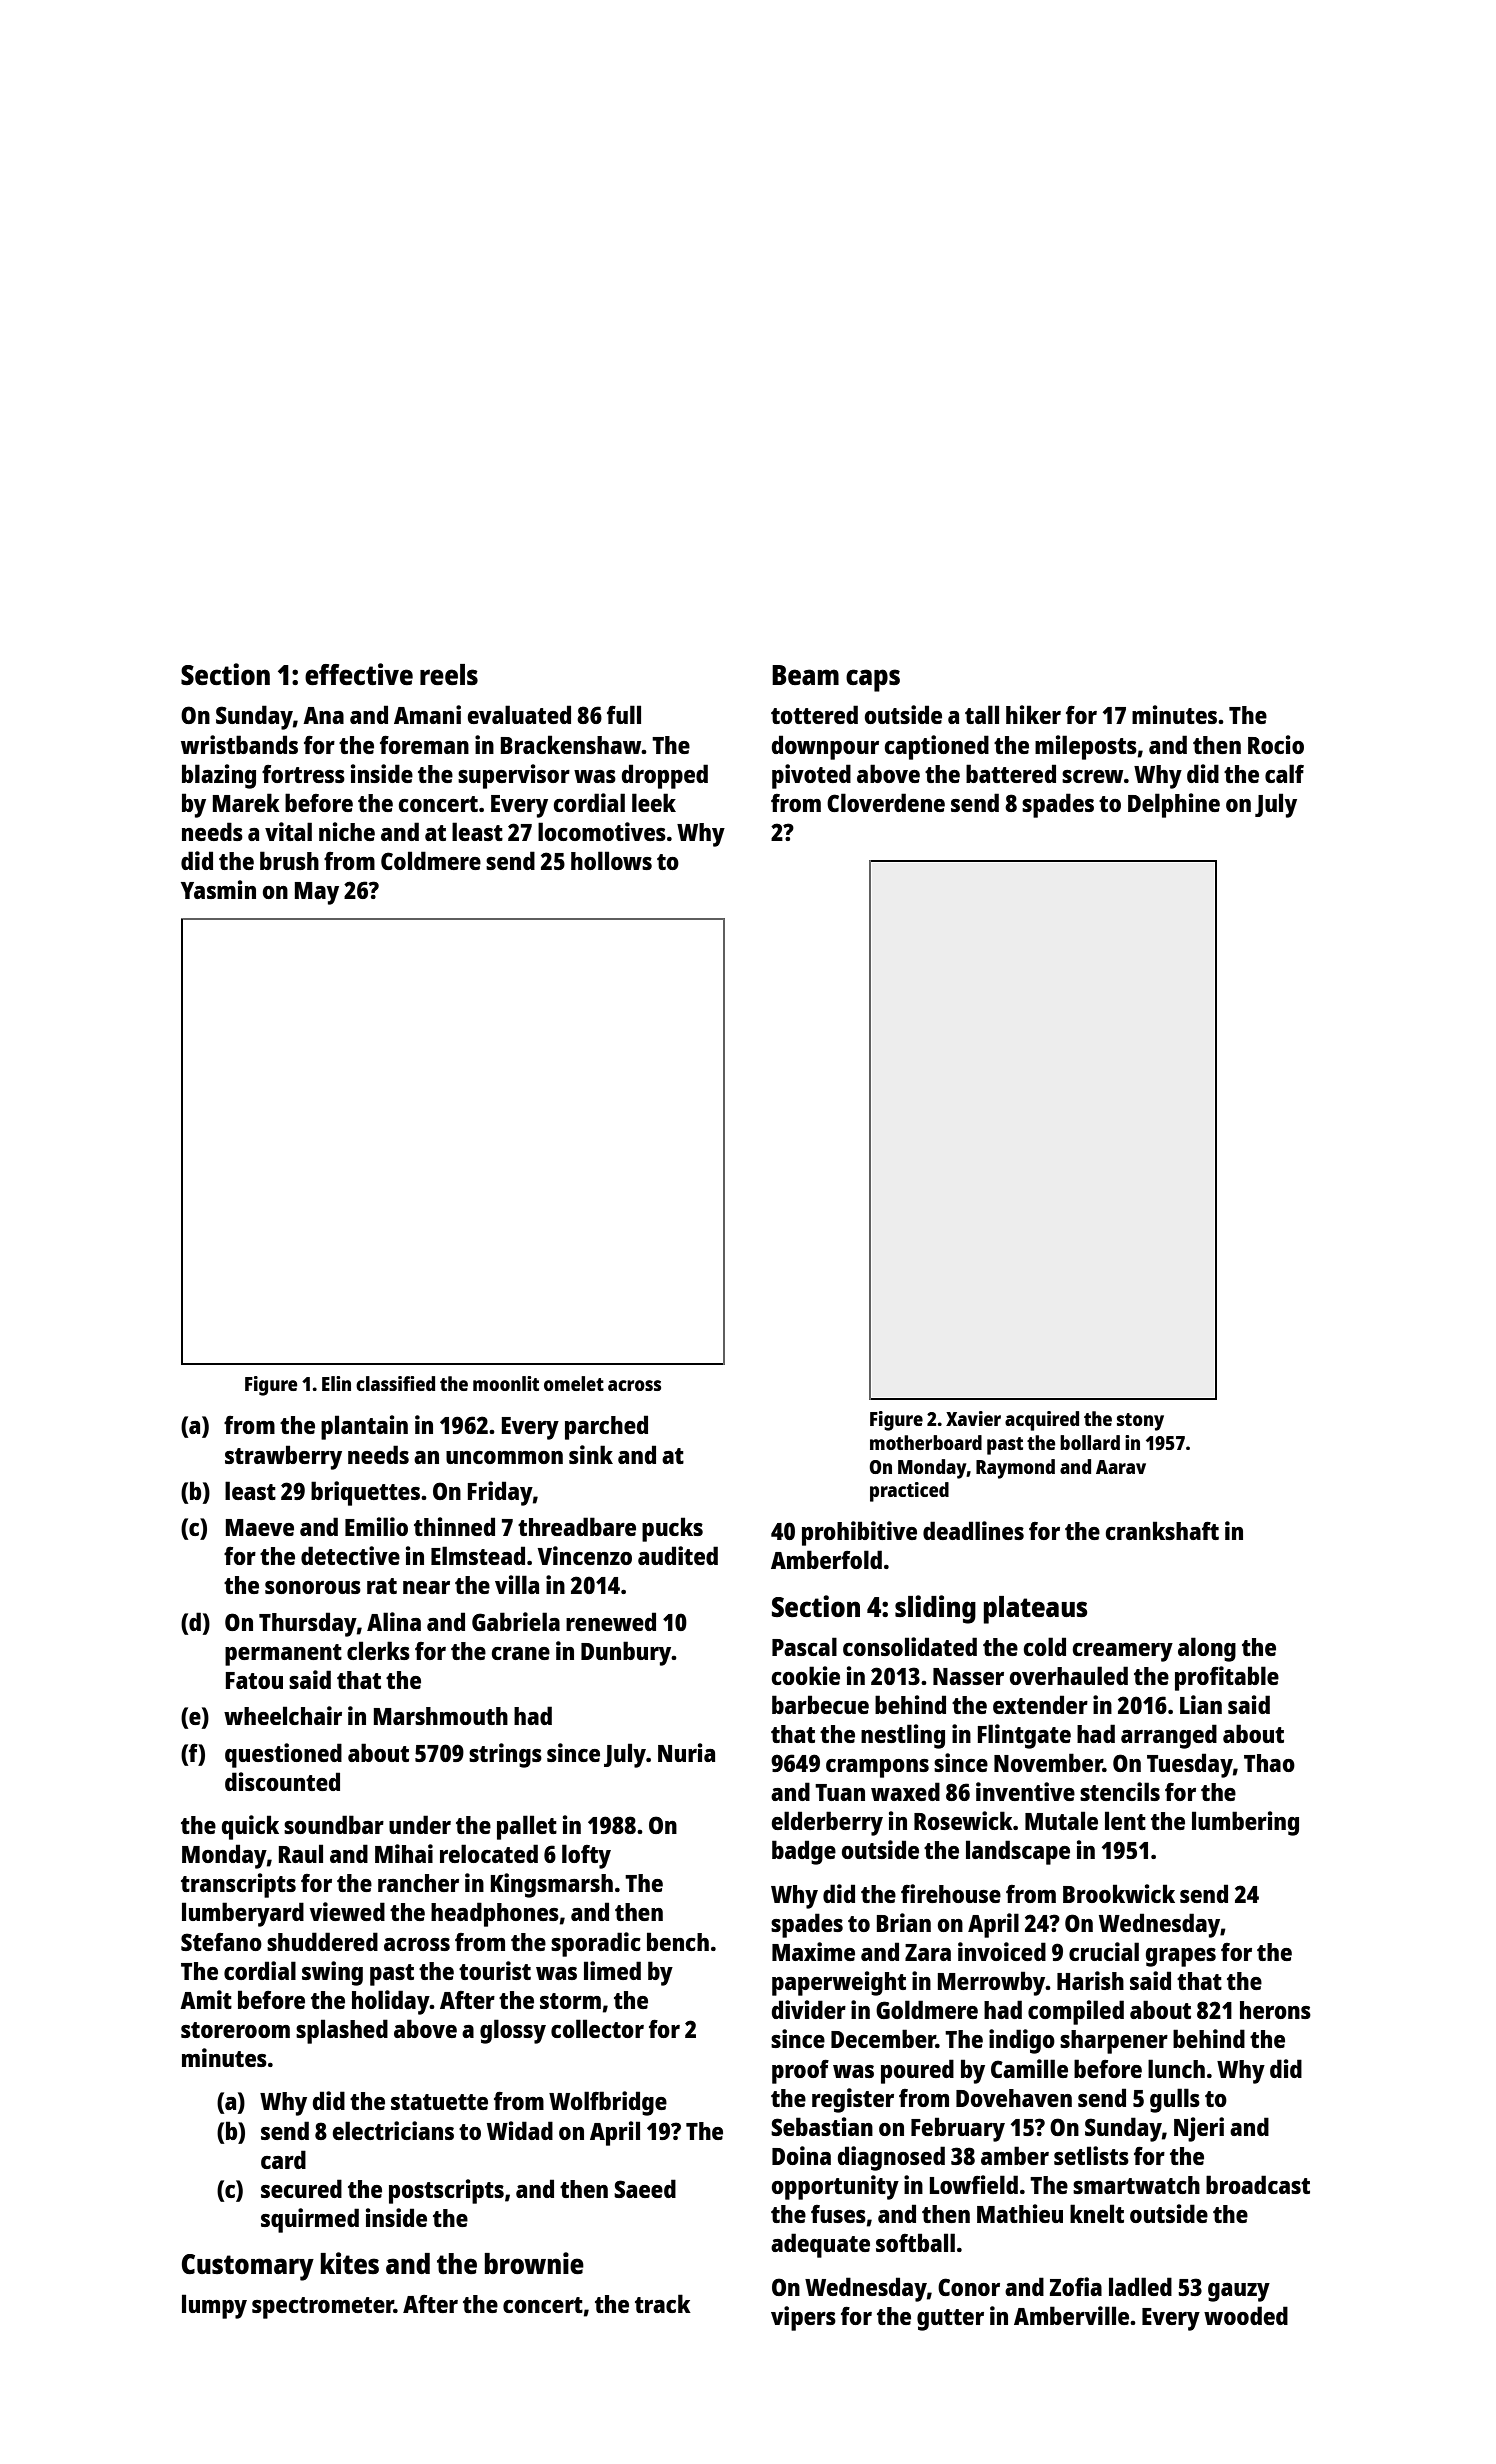  Describe the element at coordinates (514, 776) in the screenshot. I see `supervisor` at that location.
